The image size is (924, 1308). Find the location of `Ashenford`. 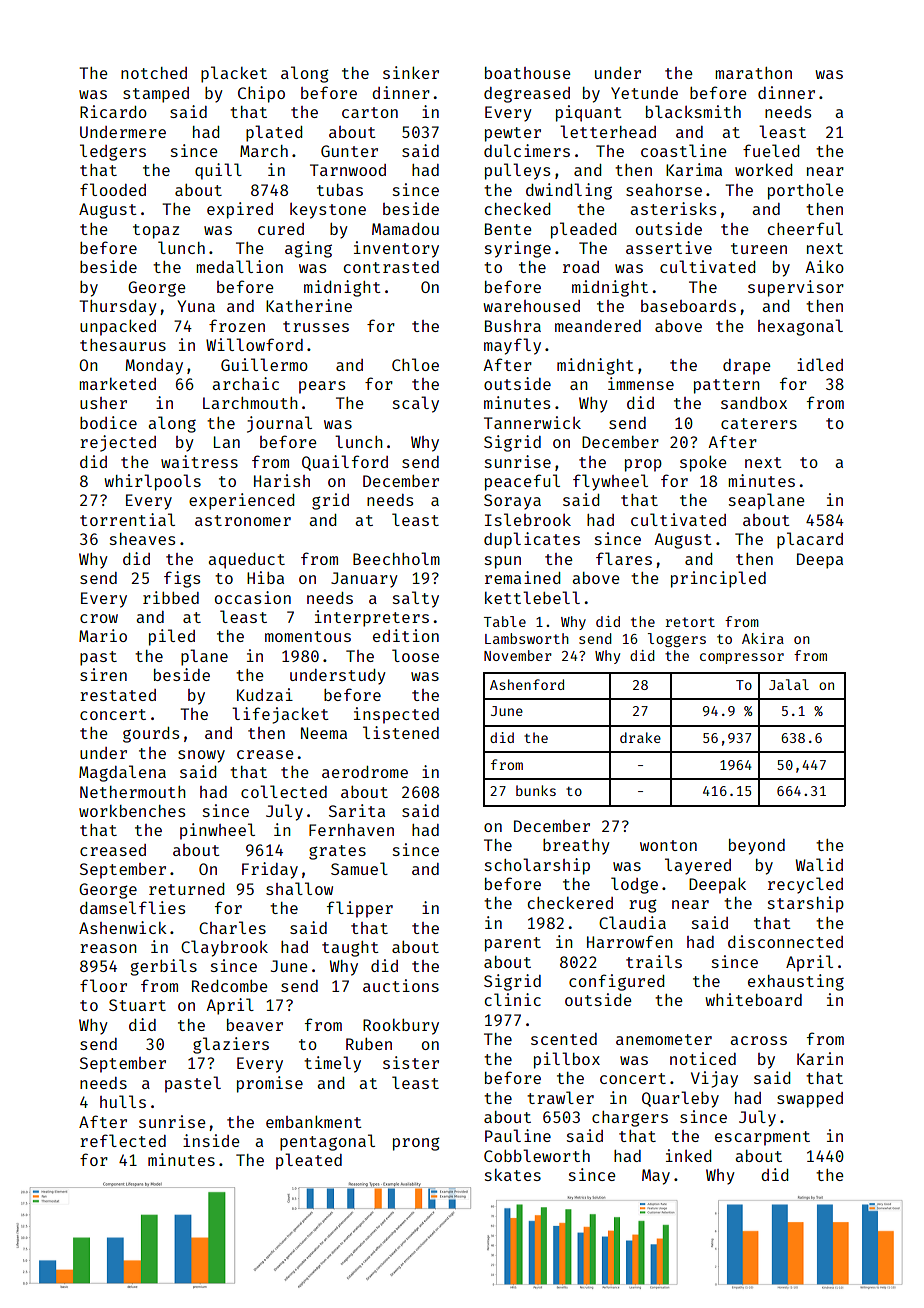

Ashenford is located at coordinates (527, 684).
